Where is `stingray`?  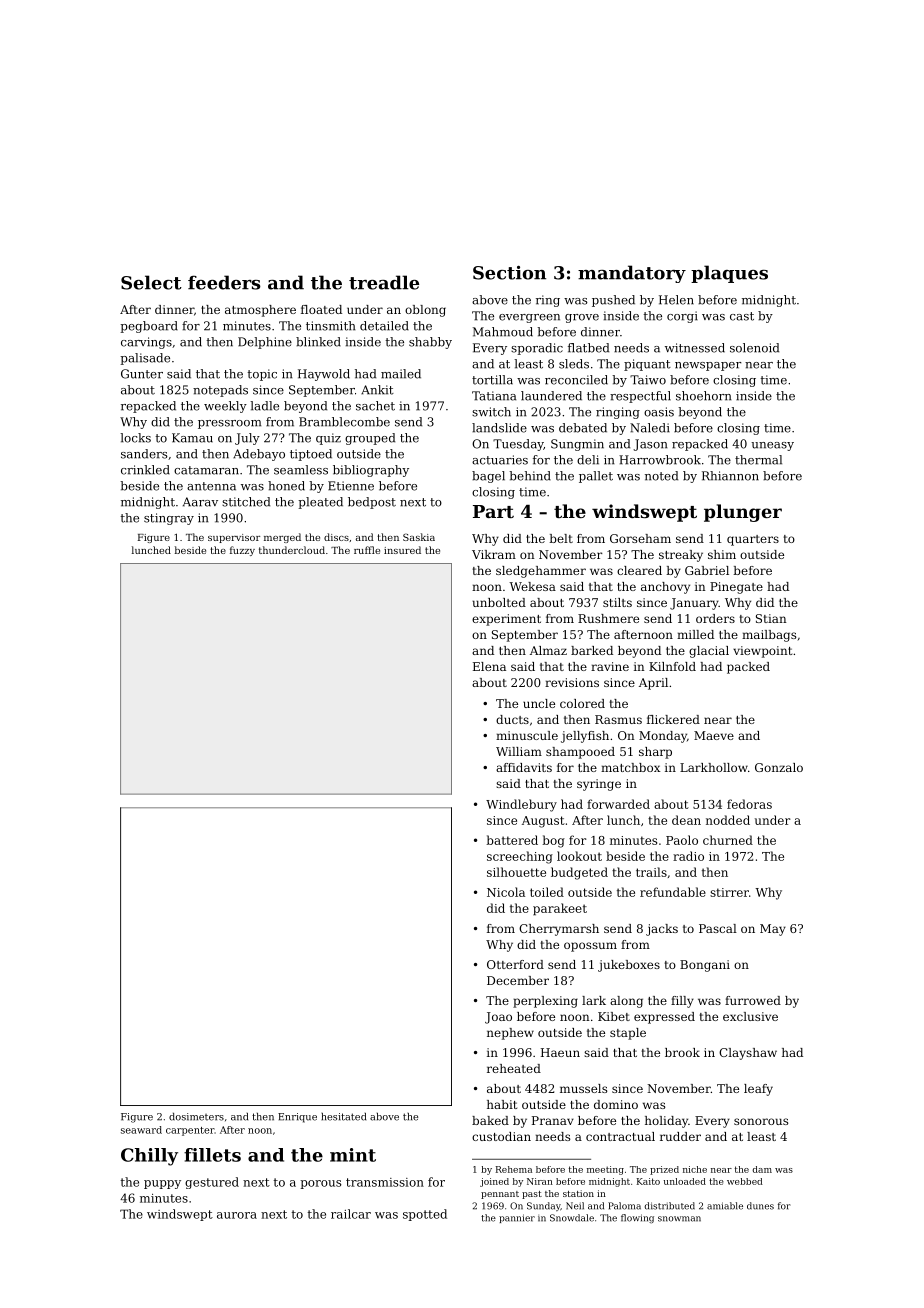
stingray is located at coordinates (169, 519).
